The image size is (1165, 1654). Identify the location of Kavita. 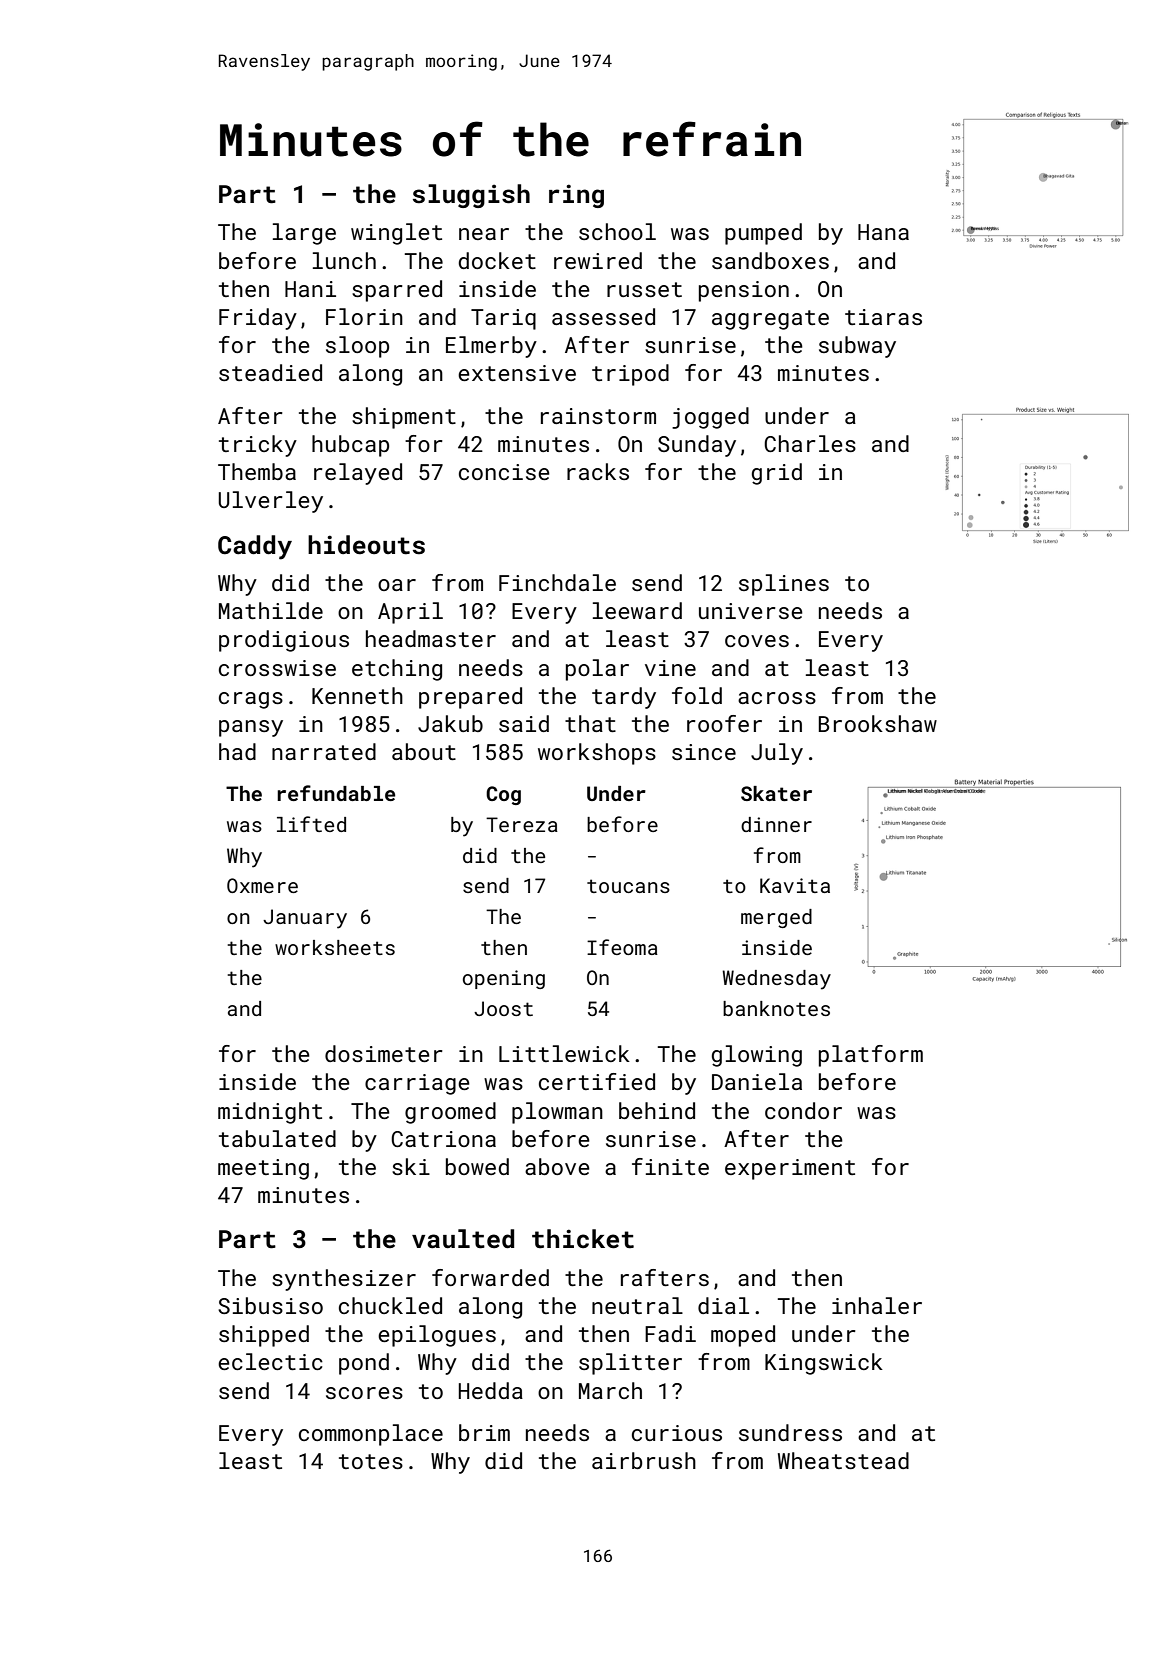
(795, 885).
